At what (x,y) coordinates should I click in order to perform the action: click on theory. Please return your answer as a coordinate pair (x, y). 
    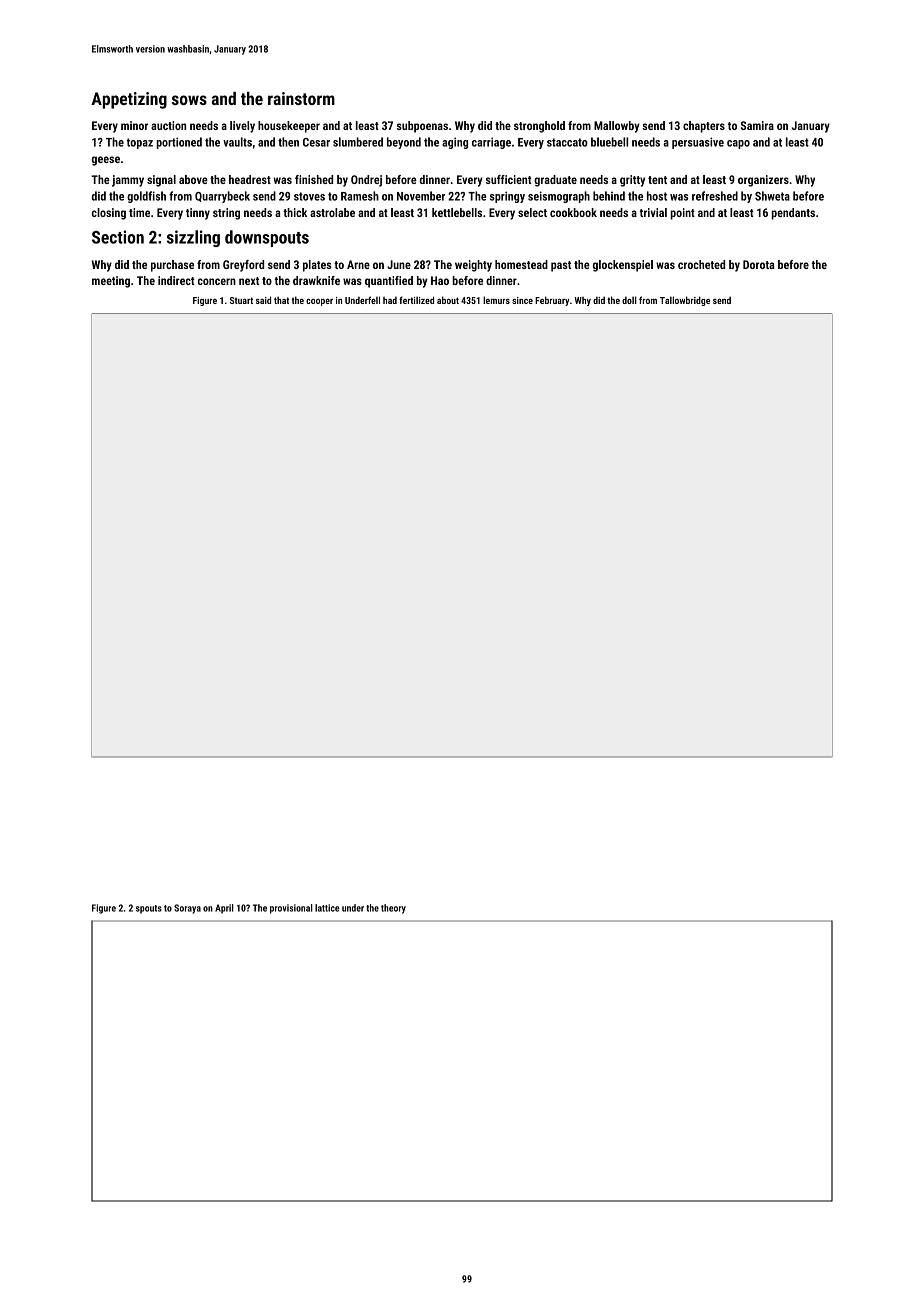
    Looking at the image, I should click on (393, 909).
